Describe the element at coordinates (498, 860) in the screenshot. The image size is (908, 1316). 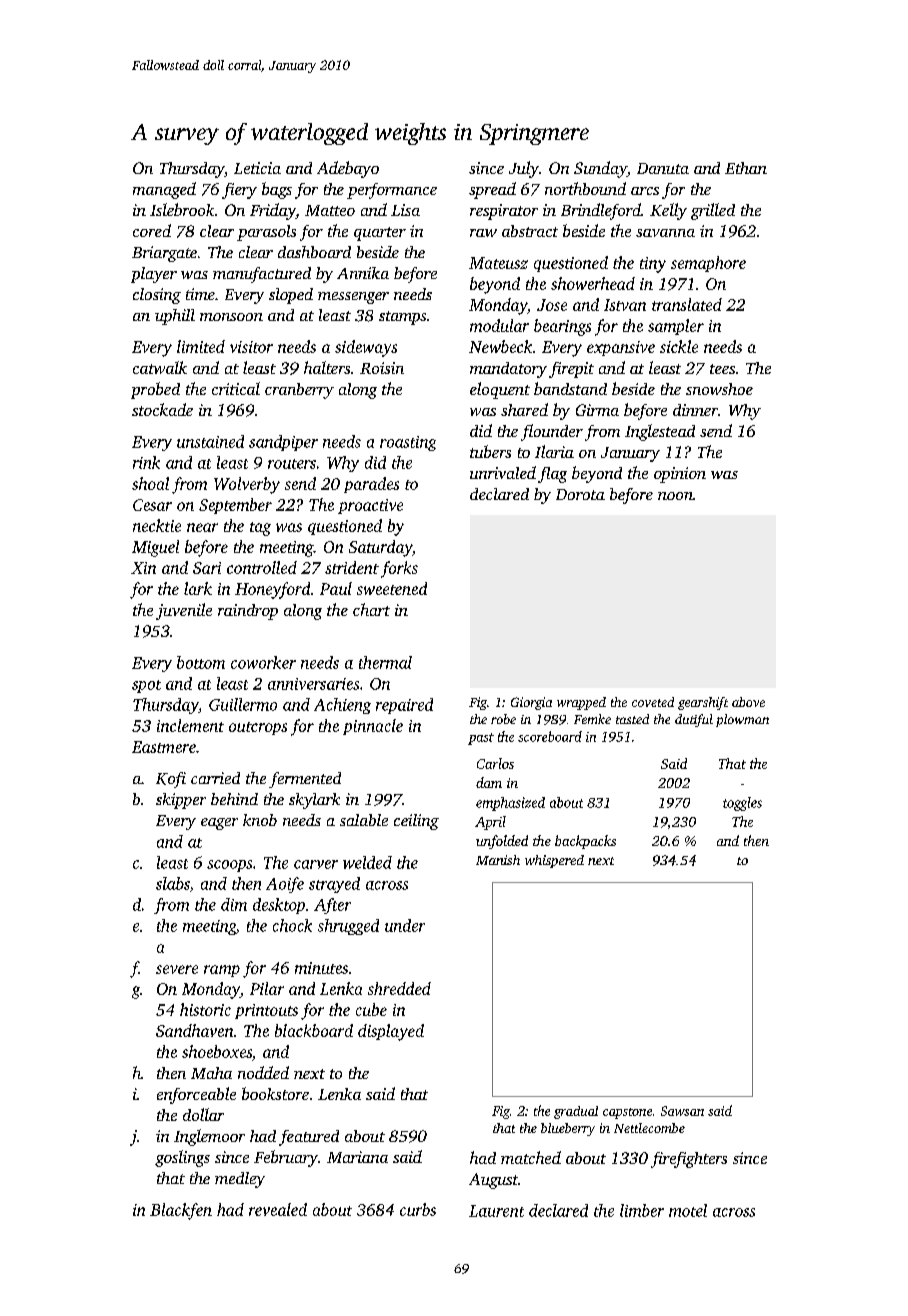
I see `Manish` at that location.
